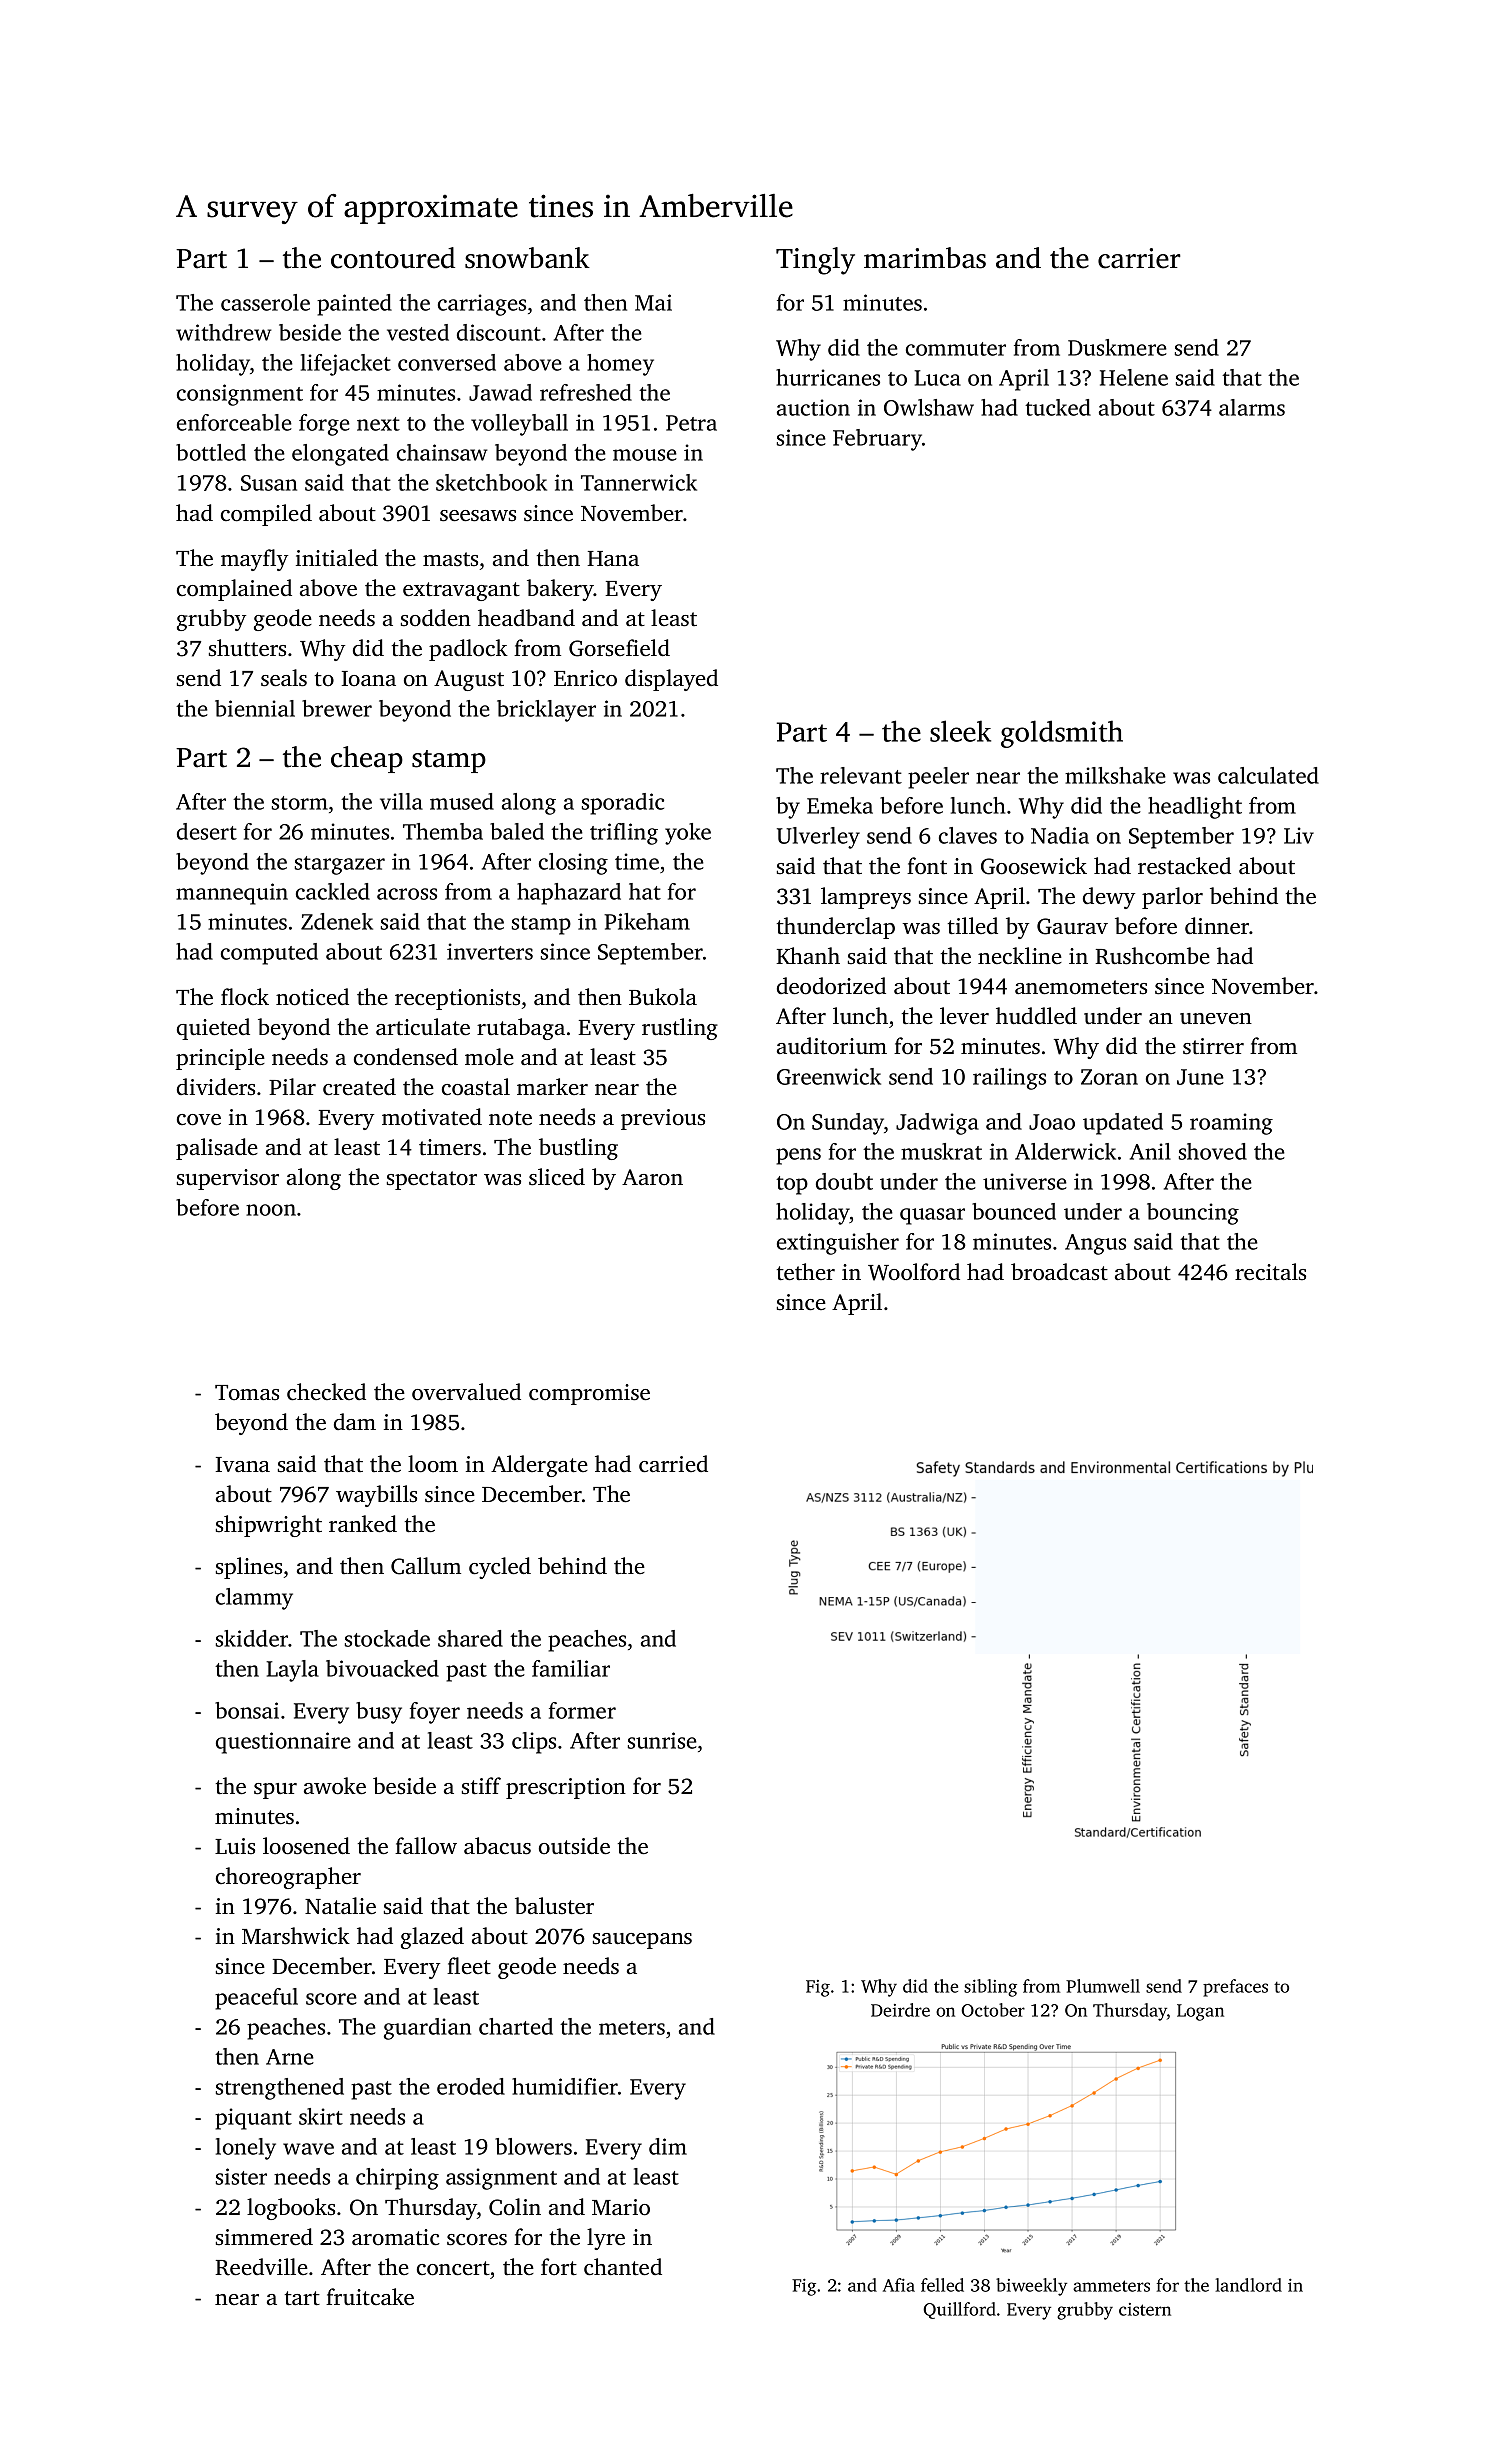 The height and width of the image is (2464, 1496). Describe the element at coordinates (271, 1210) in the image. I see `noon` at that location.
